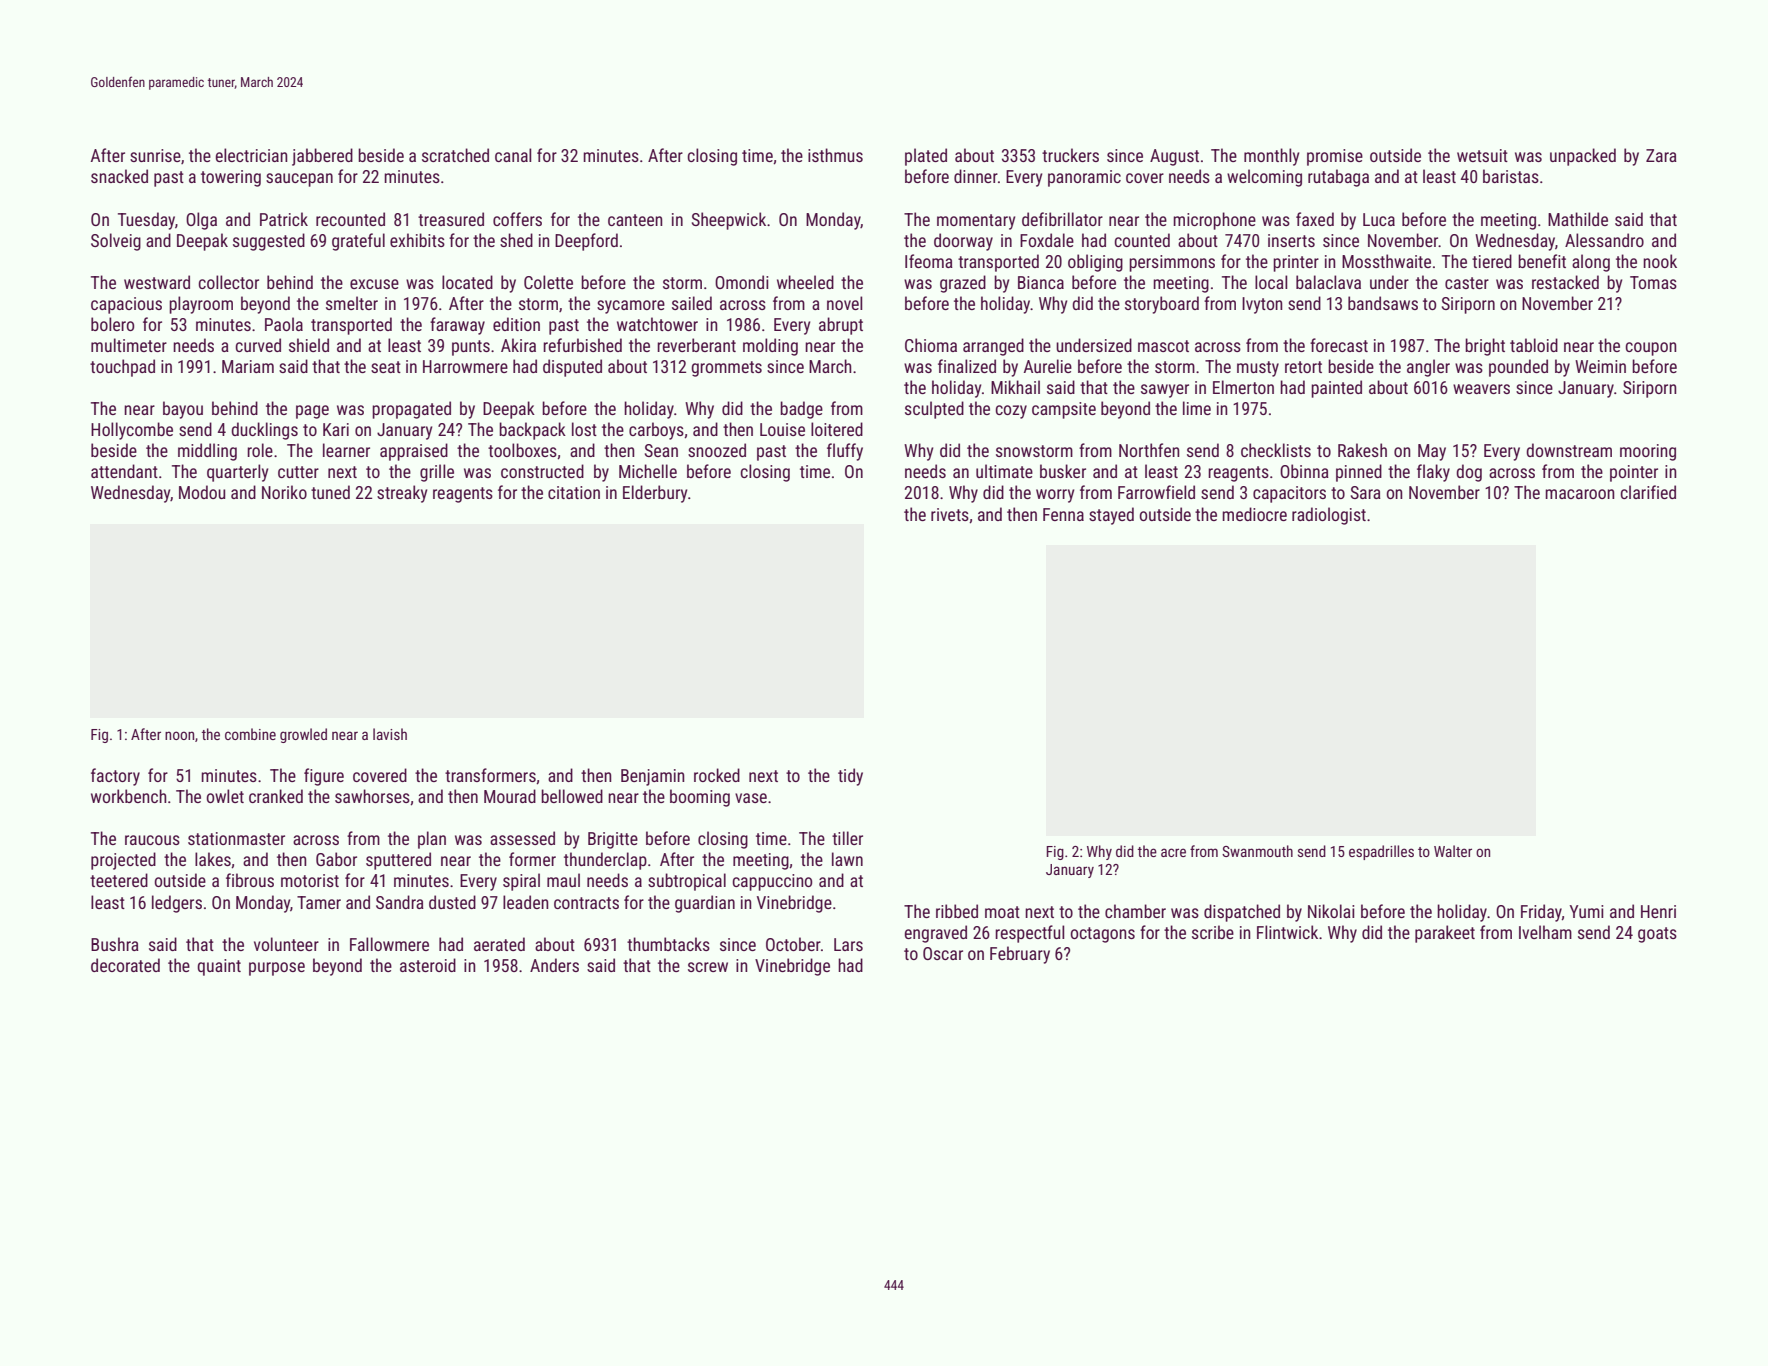 The width and height of the image is (1768, 1366). I want to click on mooring, so click(1648, 452).
